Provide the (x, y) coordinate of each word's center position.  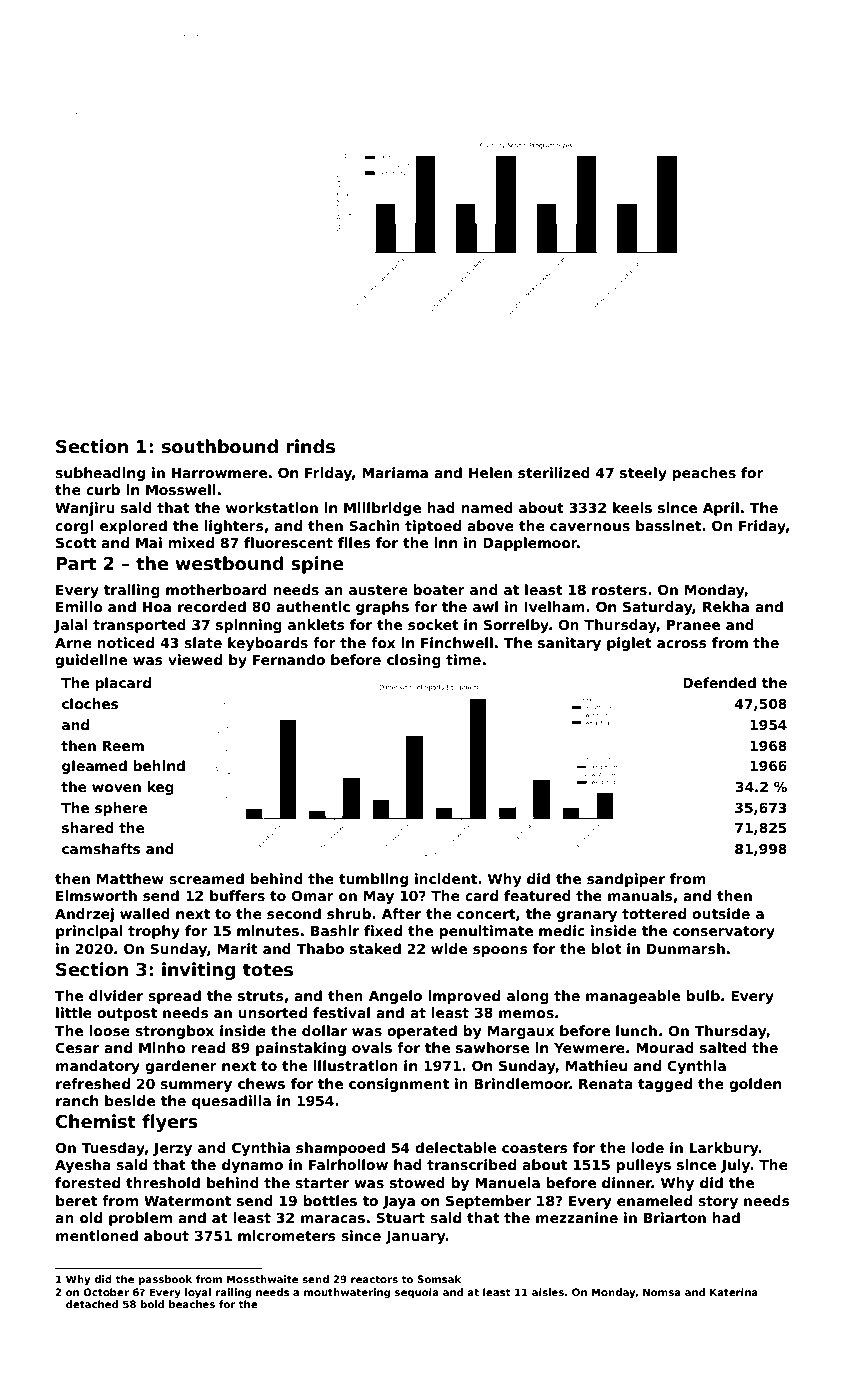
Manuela (507, 1182)
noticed (125, 642)
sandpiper (626, 880)
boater (439, 589)
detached (92, 1304)
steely (643, 474)
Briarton (675, 1217)
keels (632, 507)
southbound (220, 446)
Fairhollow (348, 1164)
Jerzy (172, 1149)
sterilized (554, 472)
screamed (206, 878)
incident (446, 878)
